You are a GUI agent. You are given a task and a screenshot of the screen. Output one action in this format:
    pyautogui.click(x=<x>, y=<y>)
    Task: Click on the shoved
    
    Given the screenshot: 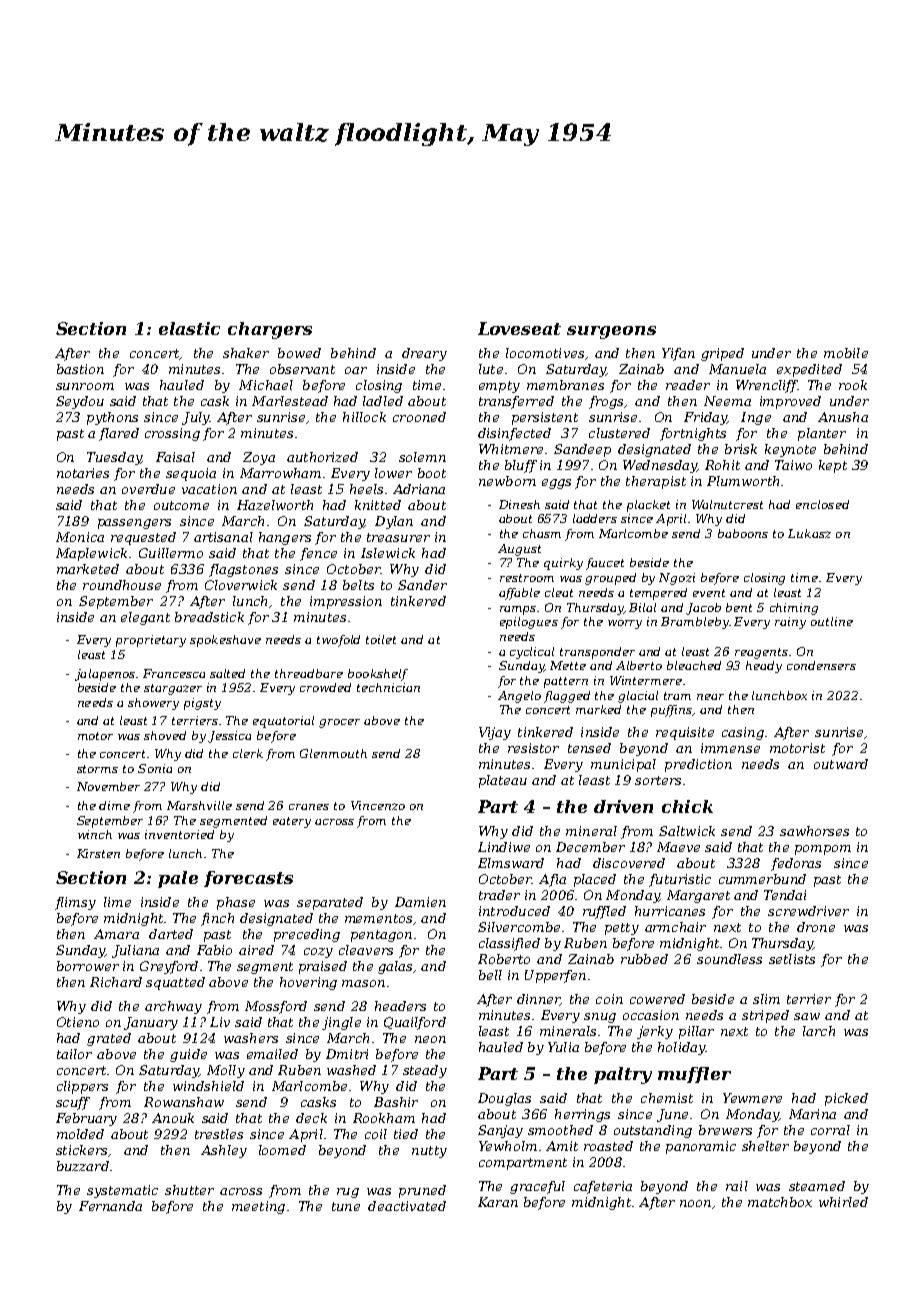 What is the action you would take?
    pyautogui.click(x=165, y=735)
